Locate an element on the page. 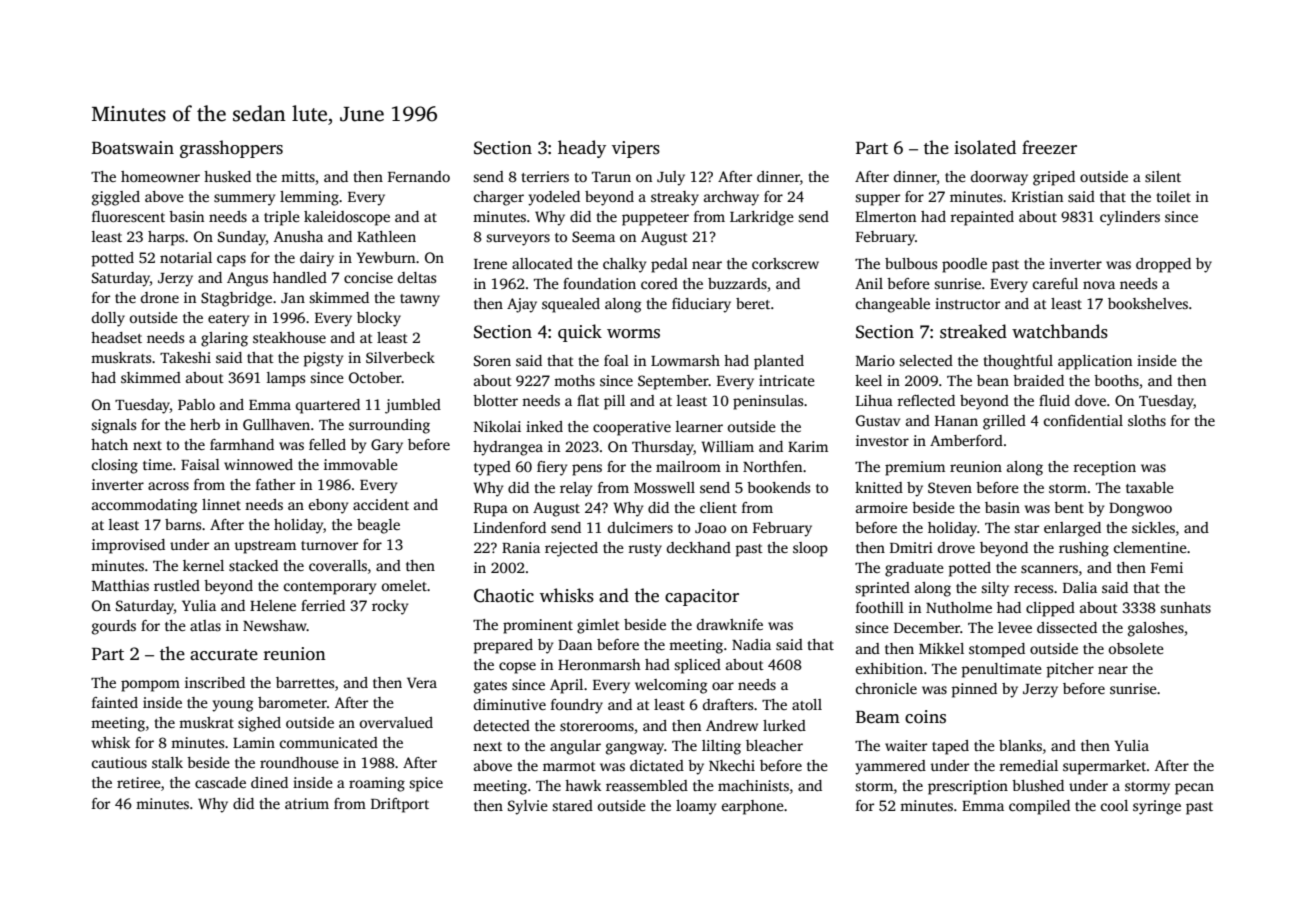 The image size is (1308, 924). Fernando is located at coordinates (419, 176).
